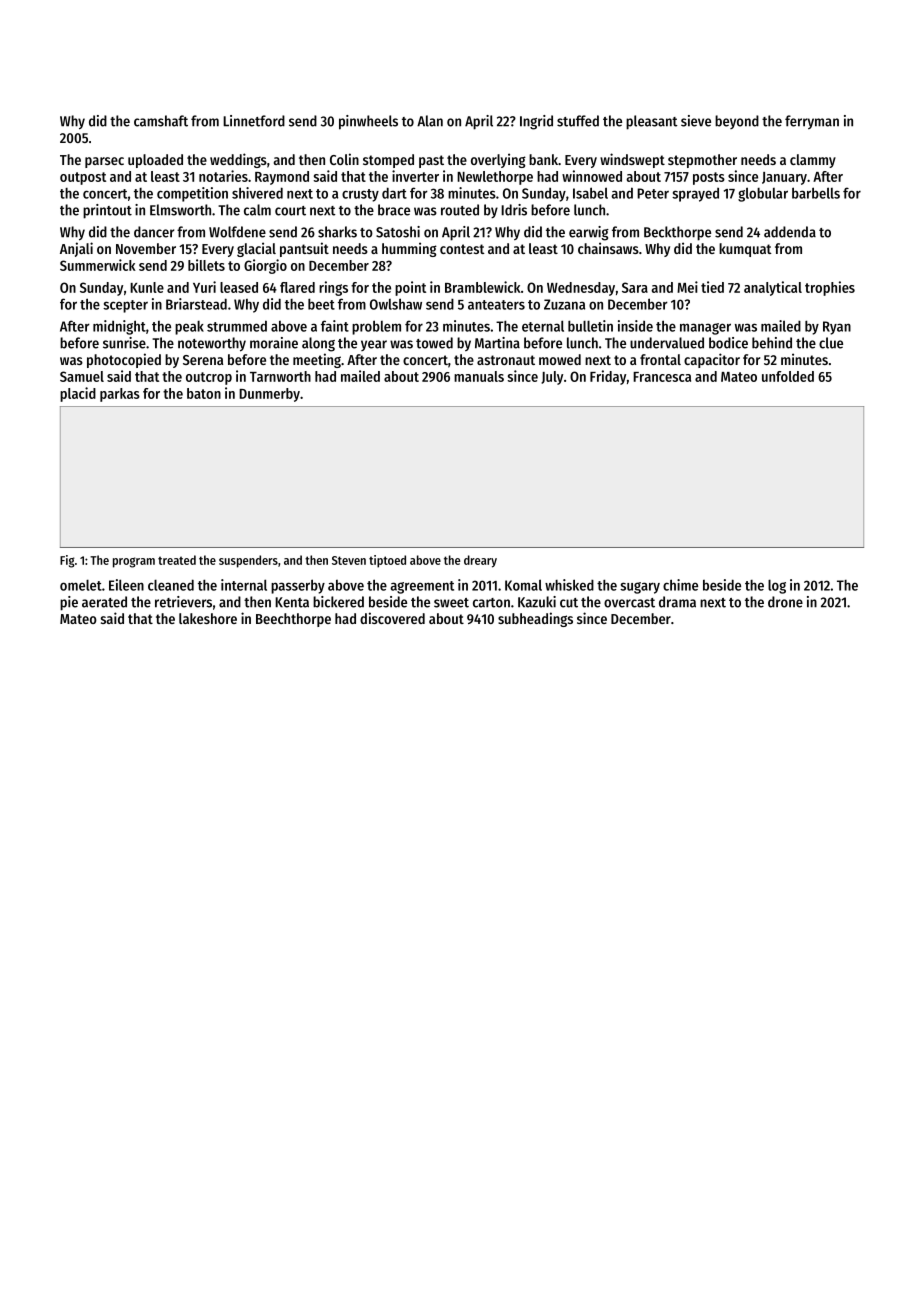 The width and height of the screenshot is (924, 1308). What do you see at coordinates (812, 122) in the screenshot?
I see `ferryman` at bounding box center [812, 122].
